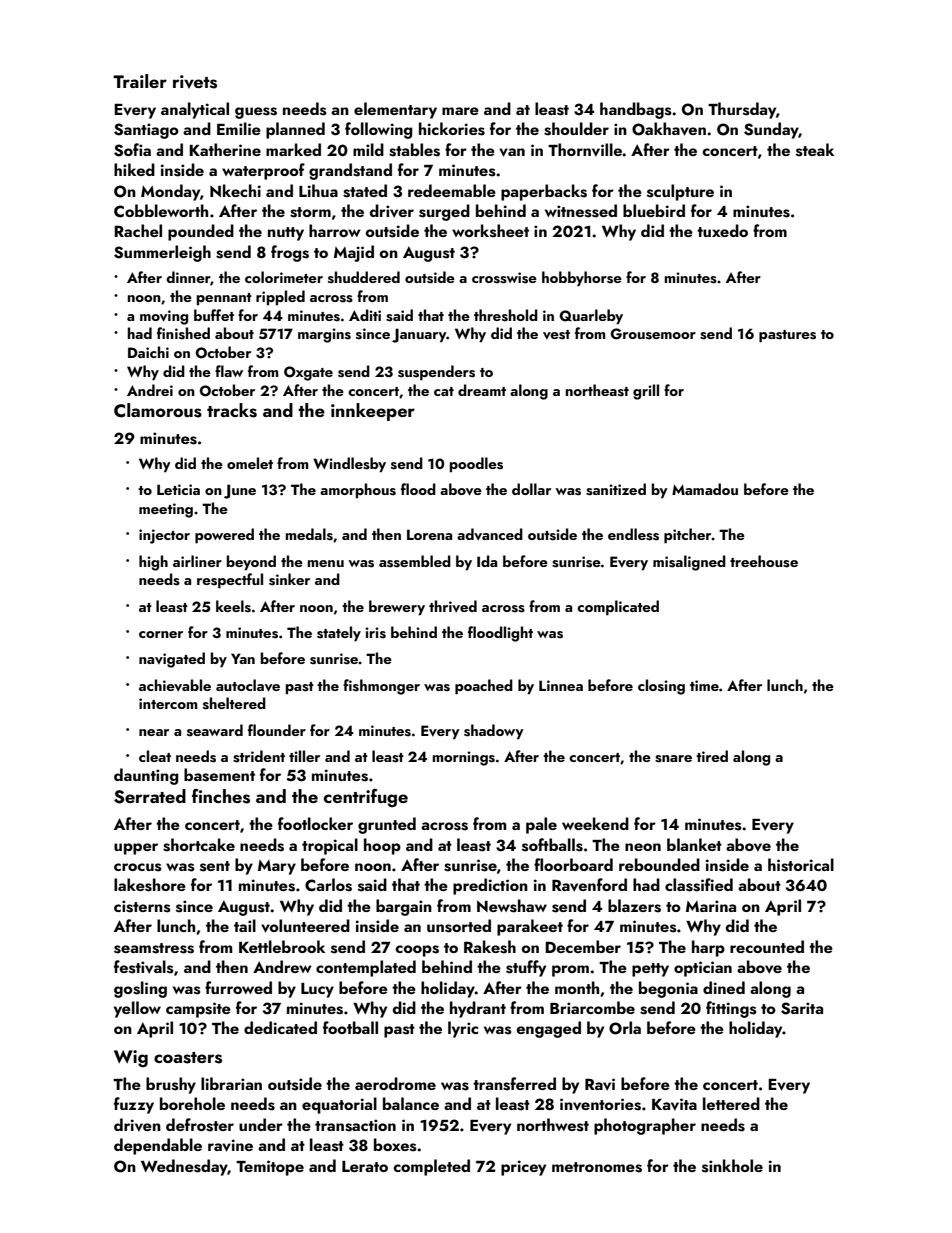 This document has width=952, height=1233. I want to click on handbags, so click(636, 110).
